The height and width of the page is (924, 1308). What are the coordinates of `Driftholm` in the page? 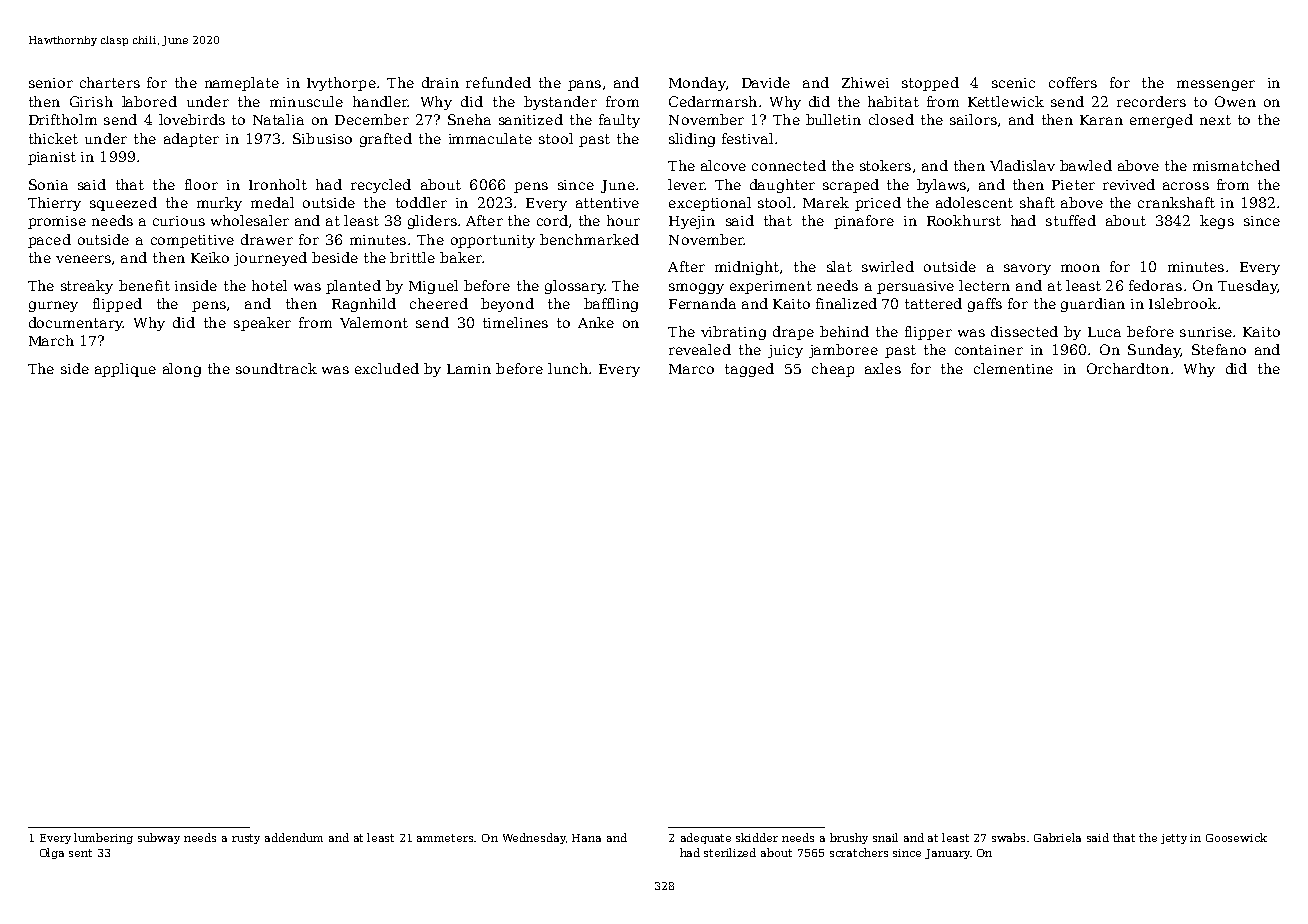 It's located at (63, 119).
